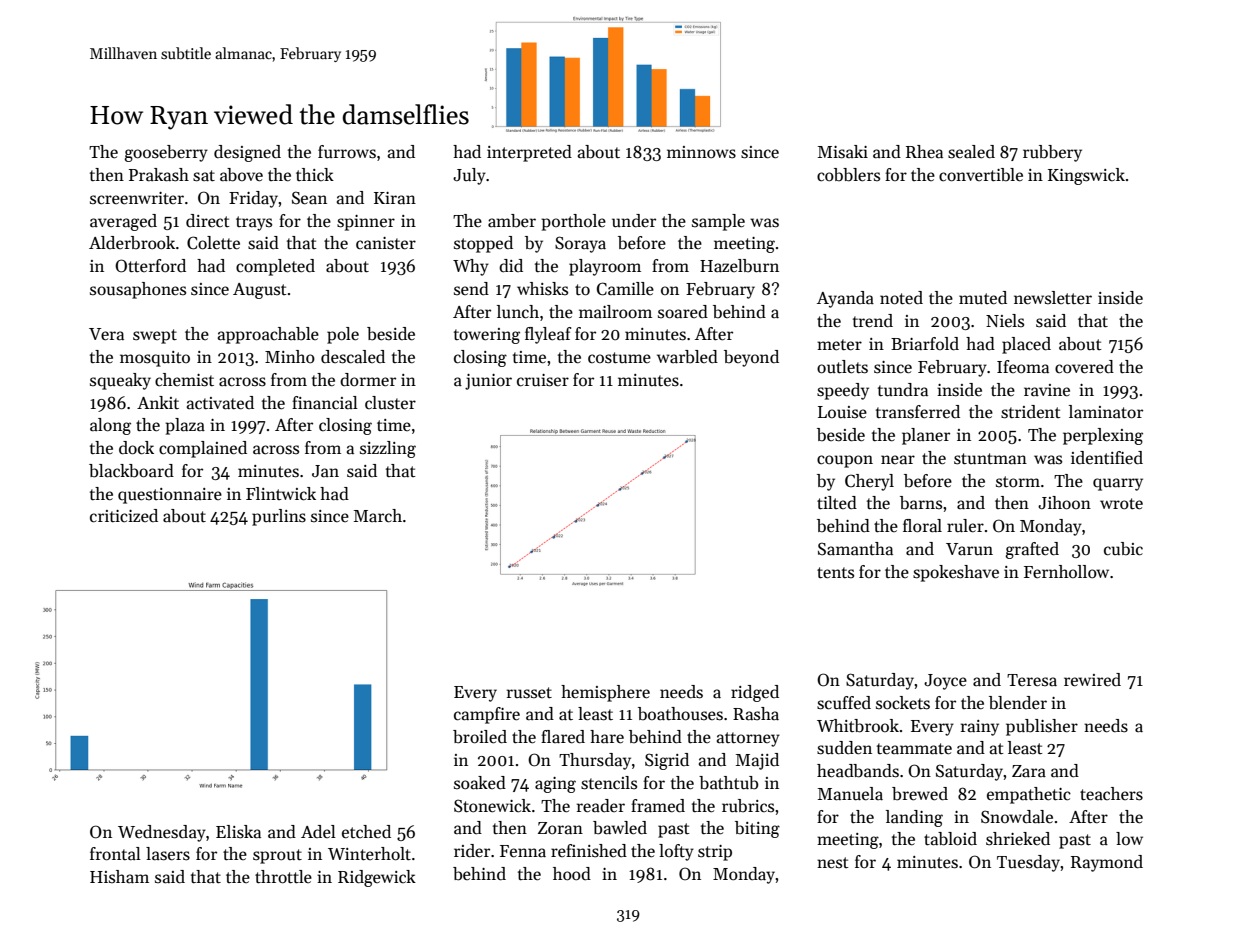 Image resolution: width=1233 pixels, height=952 pixels. What do you see at coordinates (835, 573) in the screenshot?
I see `tents` at bounding box center [835, 573].
